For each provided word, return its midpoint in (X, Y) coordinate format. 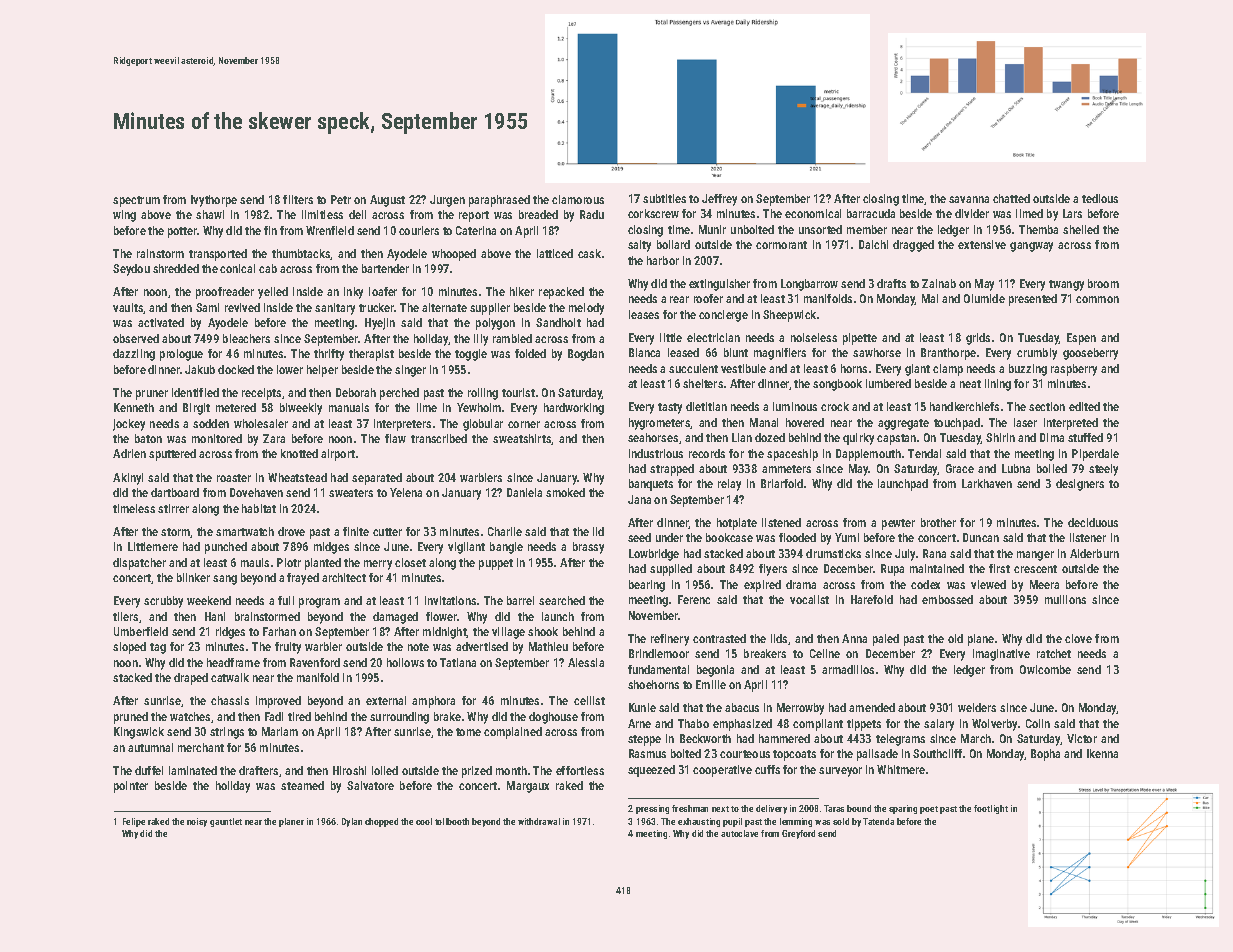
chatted (1011, 198)
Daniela (524, 492)
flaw (395, 438)
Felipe (134, 822)
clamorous (578, 199)
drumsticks (833, 553)
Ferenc (694, 599)
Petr (341, 199)
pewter (898, 524)
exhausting (699, 822)
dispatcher (139, 564)
